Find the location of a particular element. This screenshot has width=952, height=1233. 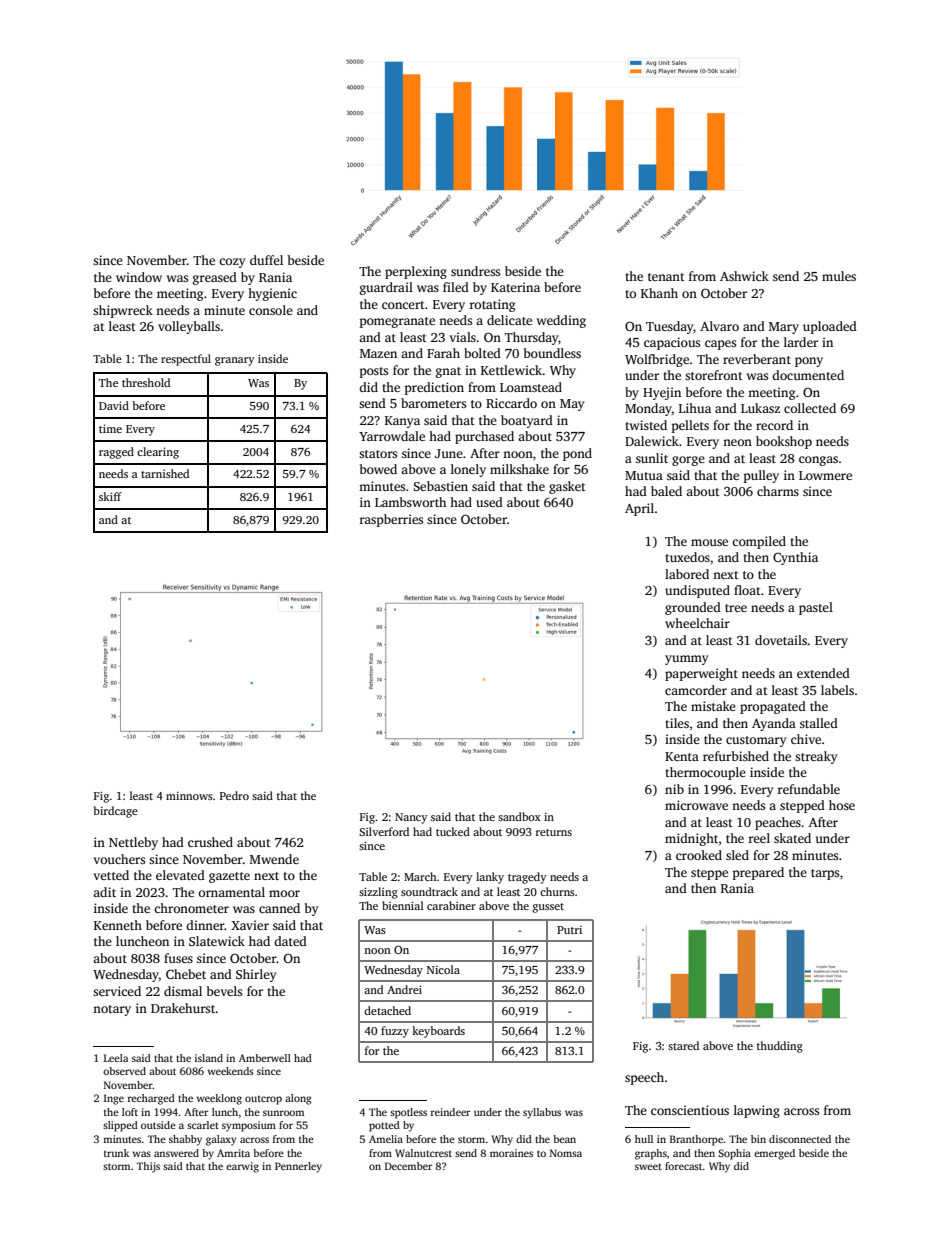

labored is located at coordinates (687, 574).
